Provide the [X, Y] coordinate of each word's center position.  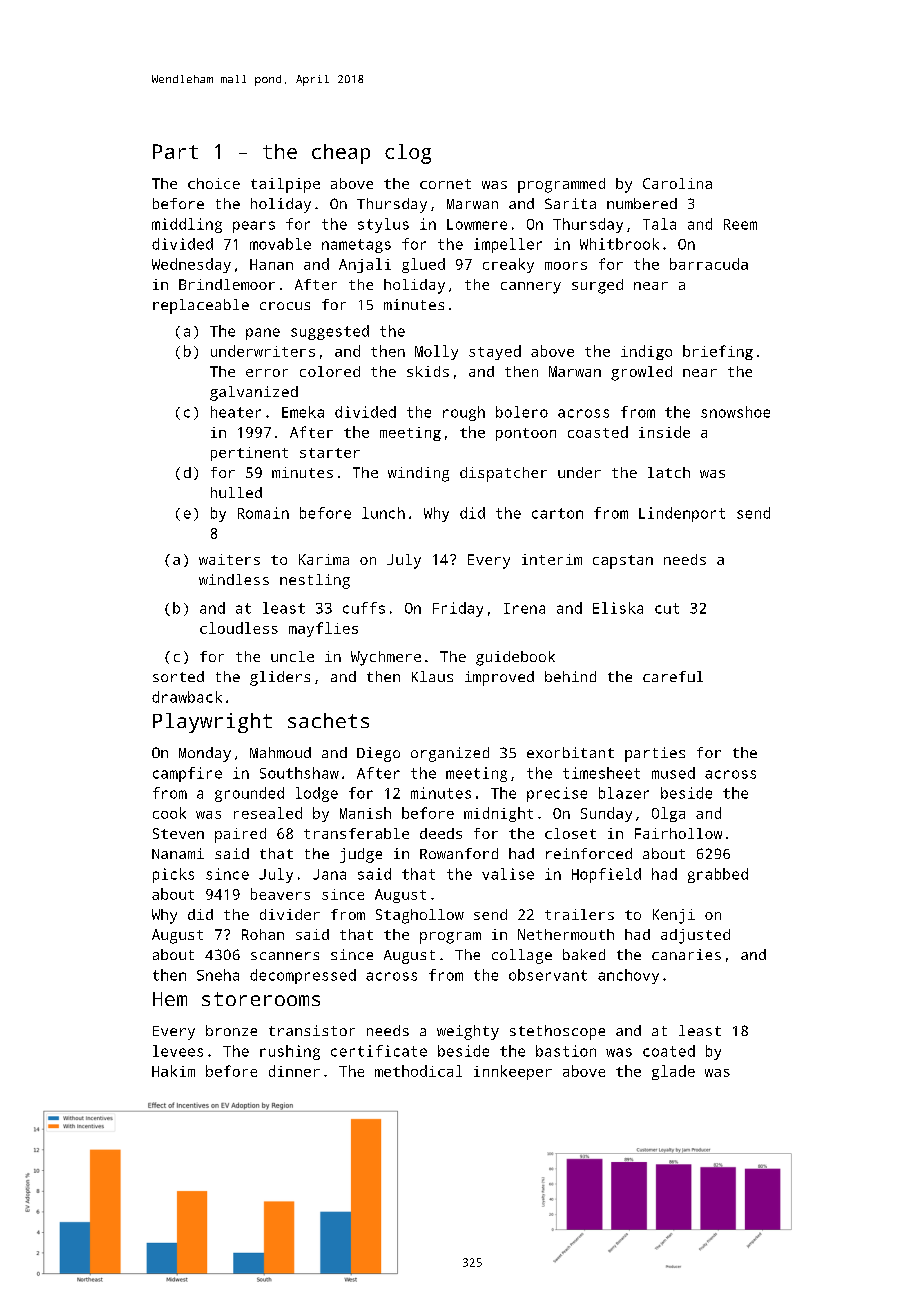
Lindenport [682, 514]
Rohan [263, 934]
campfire [187, 774]
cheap [341, 154]
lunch [383, 513]
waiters [229, 559]
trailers [579, 914]
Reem [740, 224]
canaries [686, 954]
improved [499, 678]
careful [673, 676]
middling [187, 225]
